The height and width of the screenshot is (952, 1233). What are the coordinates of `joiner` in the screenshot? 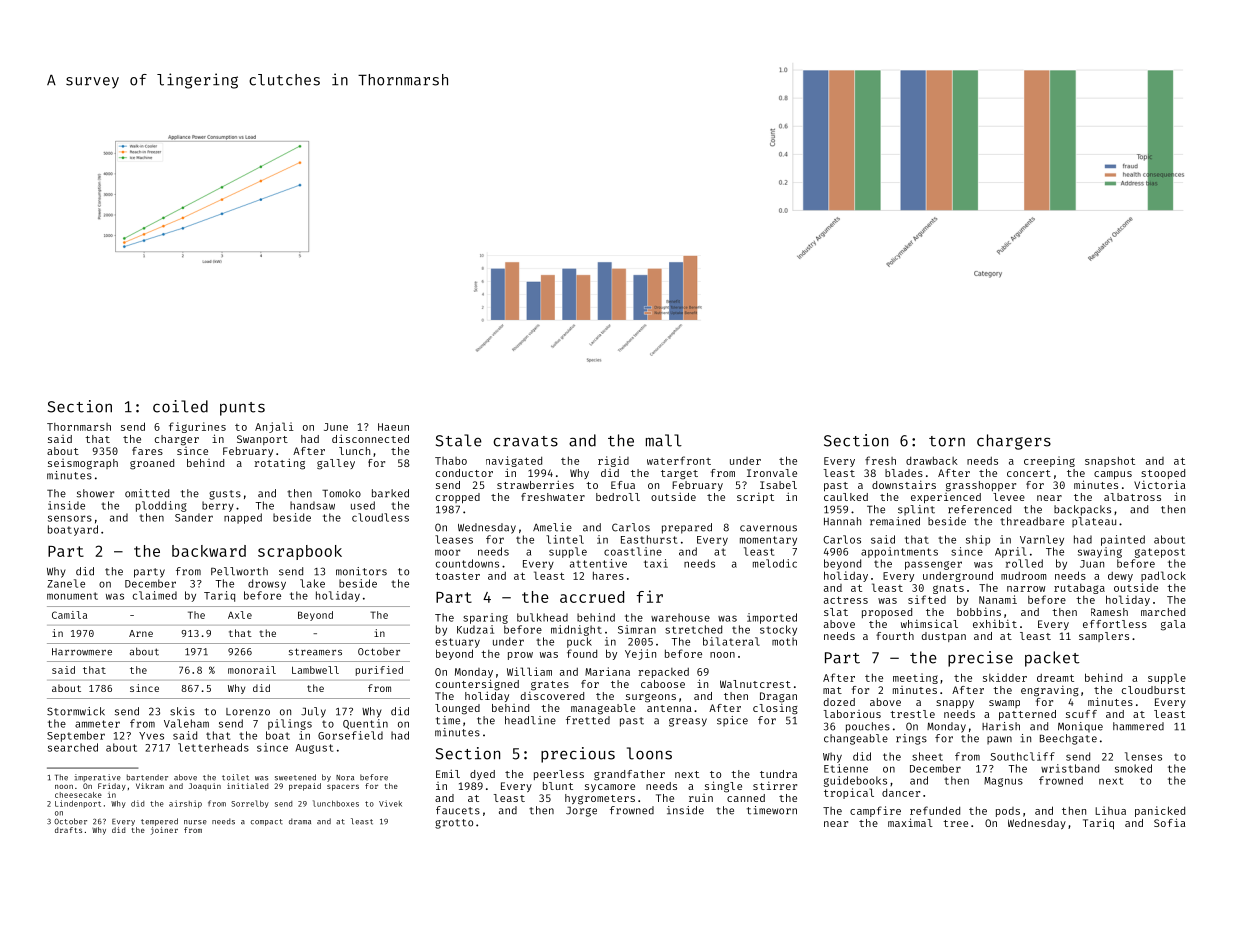 It's located at (164, 831).
